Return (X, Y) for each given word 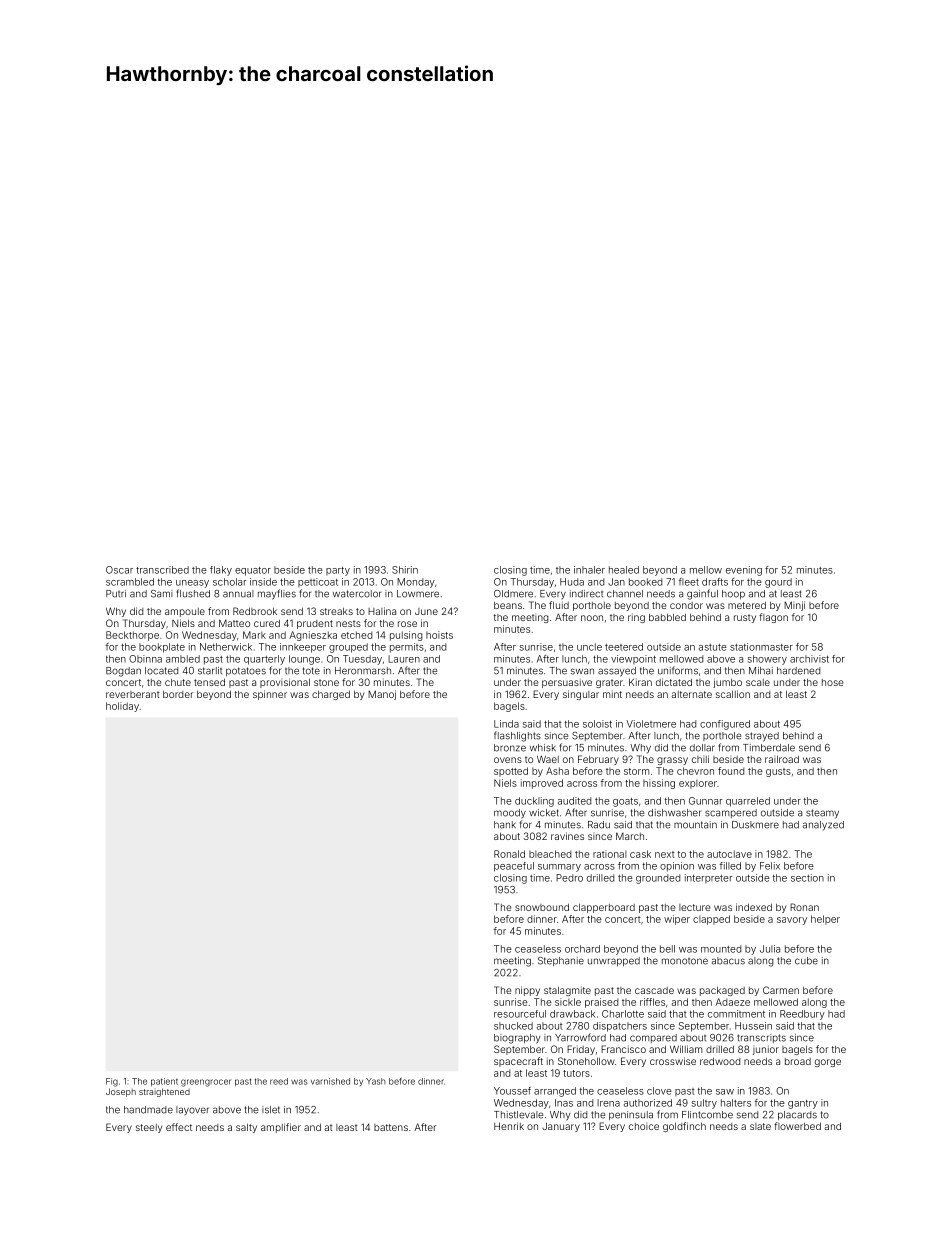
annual (238, 594)
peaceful (514, 867)
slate (760, 1126)
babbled (667, 617)
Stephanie (561, 961)
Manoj (382, 695)
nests (348, 623)
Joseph (121, 1092)
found (731, 771)
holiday (122, 707)
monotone (685, 961)
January (561, 1127)
